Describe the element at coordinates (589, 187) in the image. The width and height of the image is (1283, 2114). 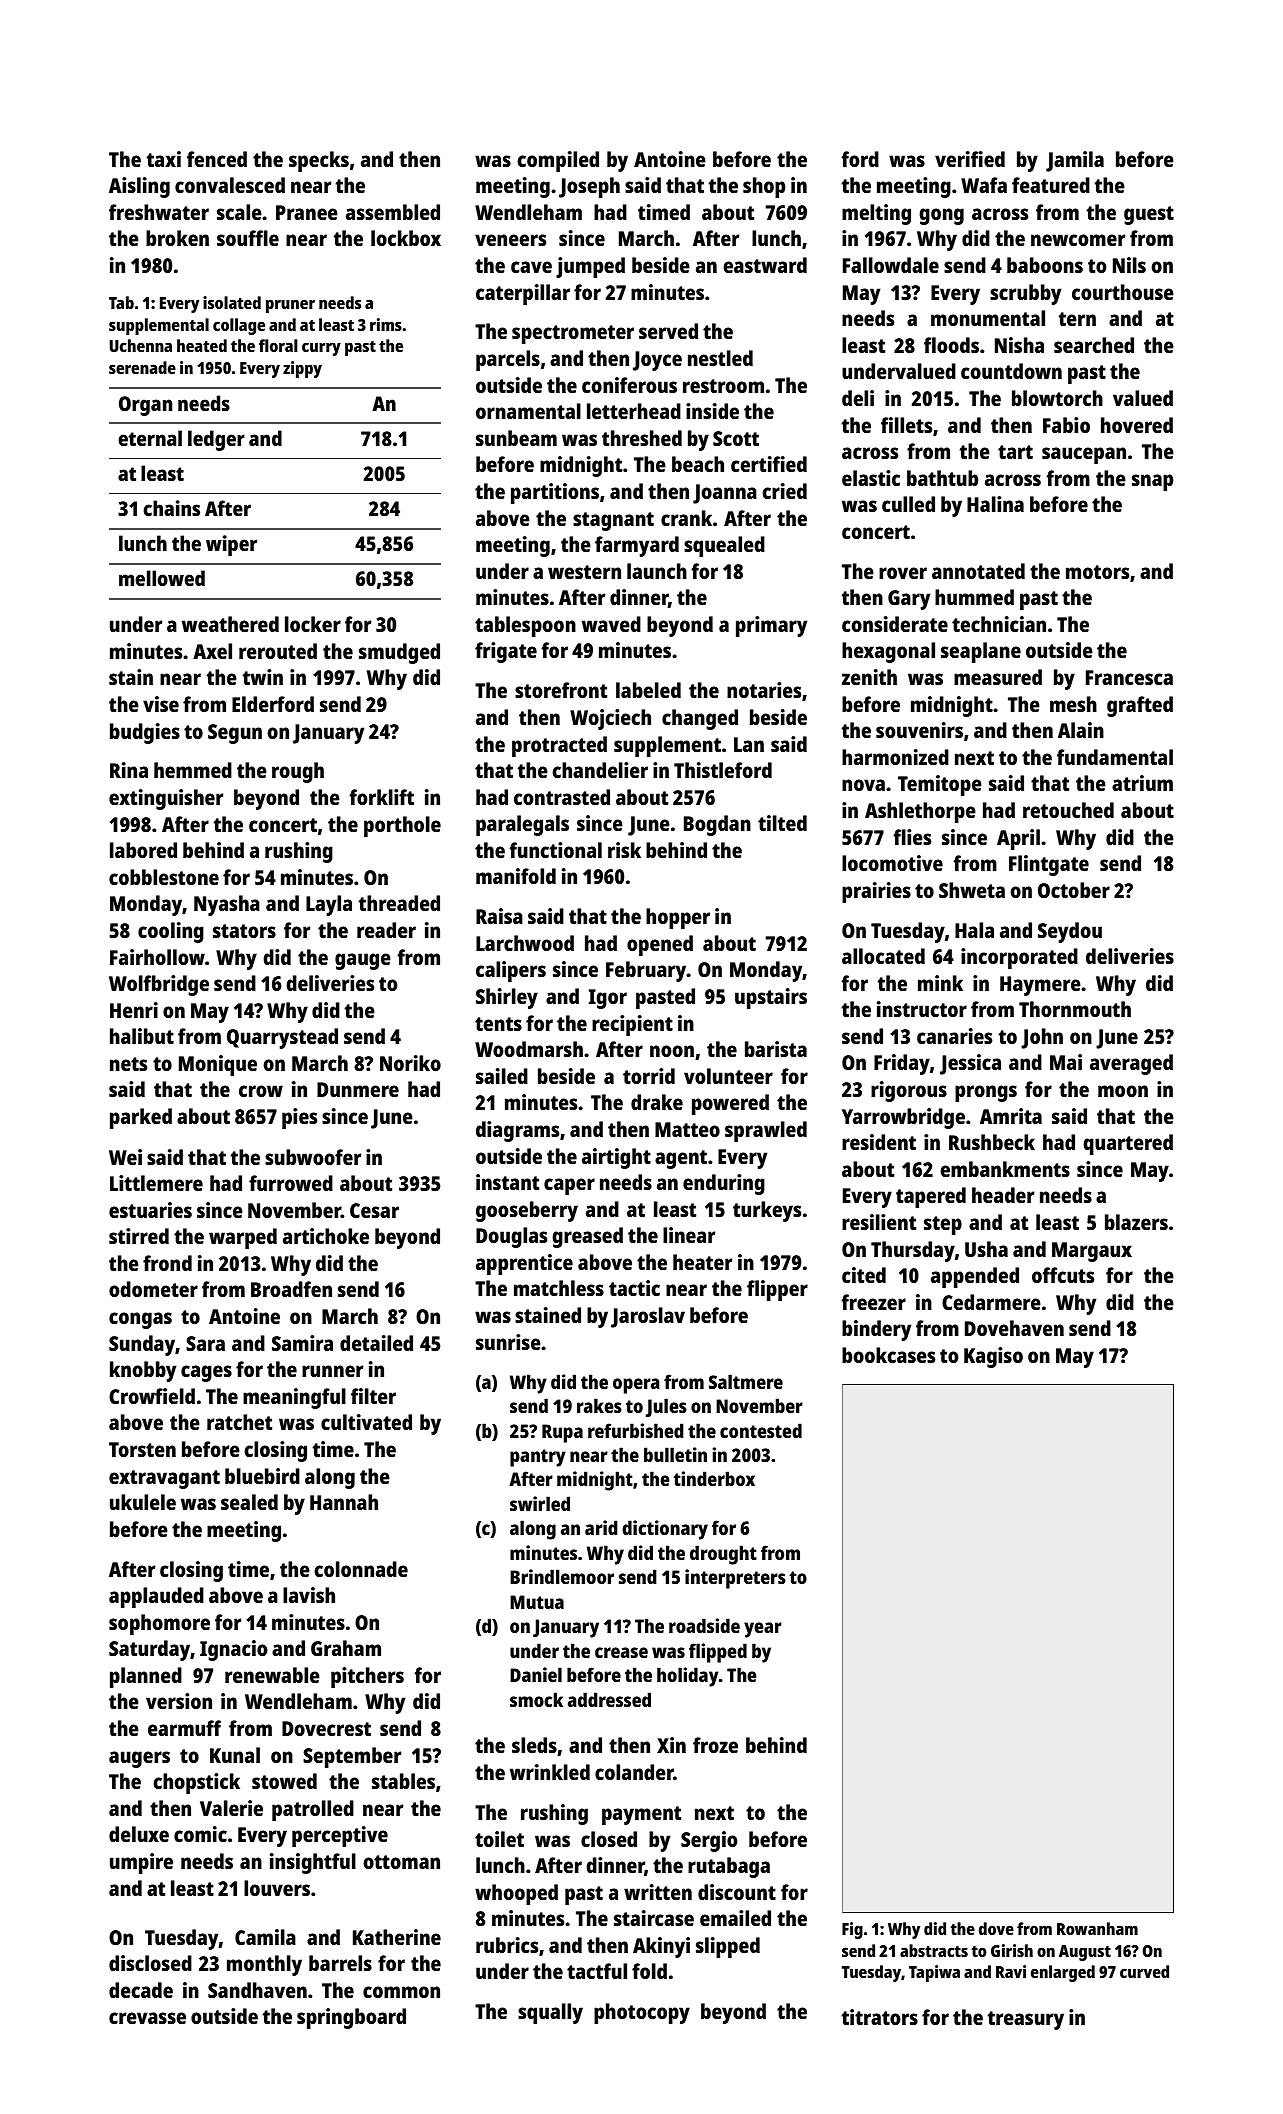
I see `Joseph` at that location.
